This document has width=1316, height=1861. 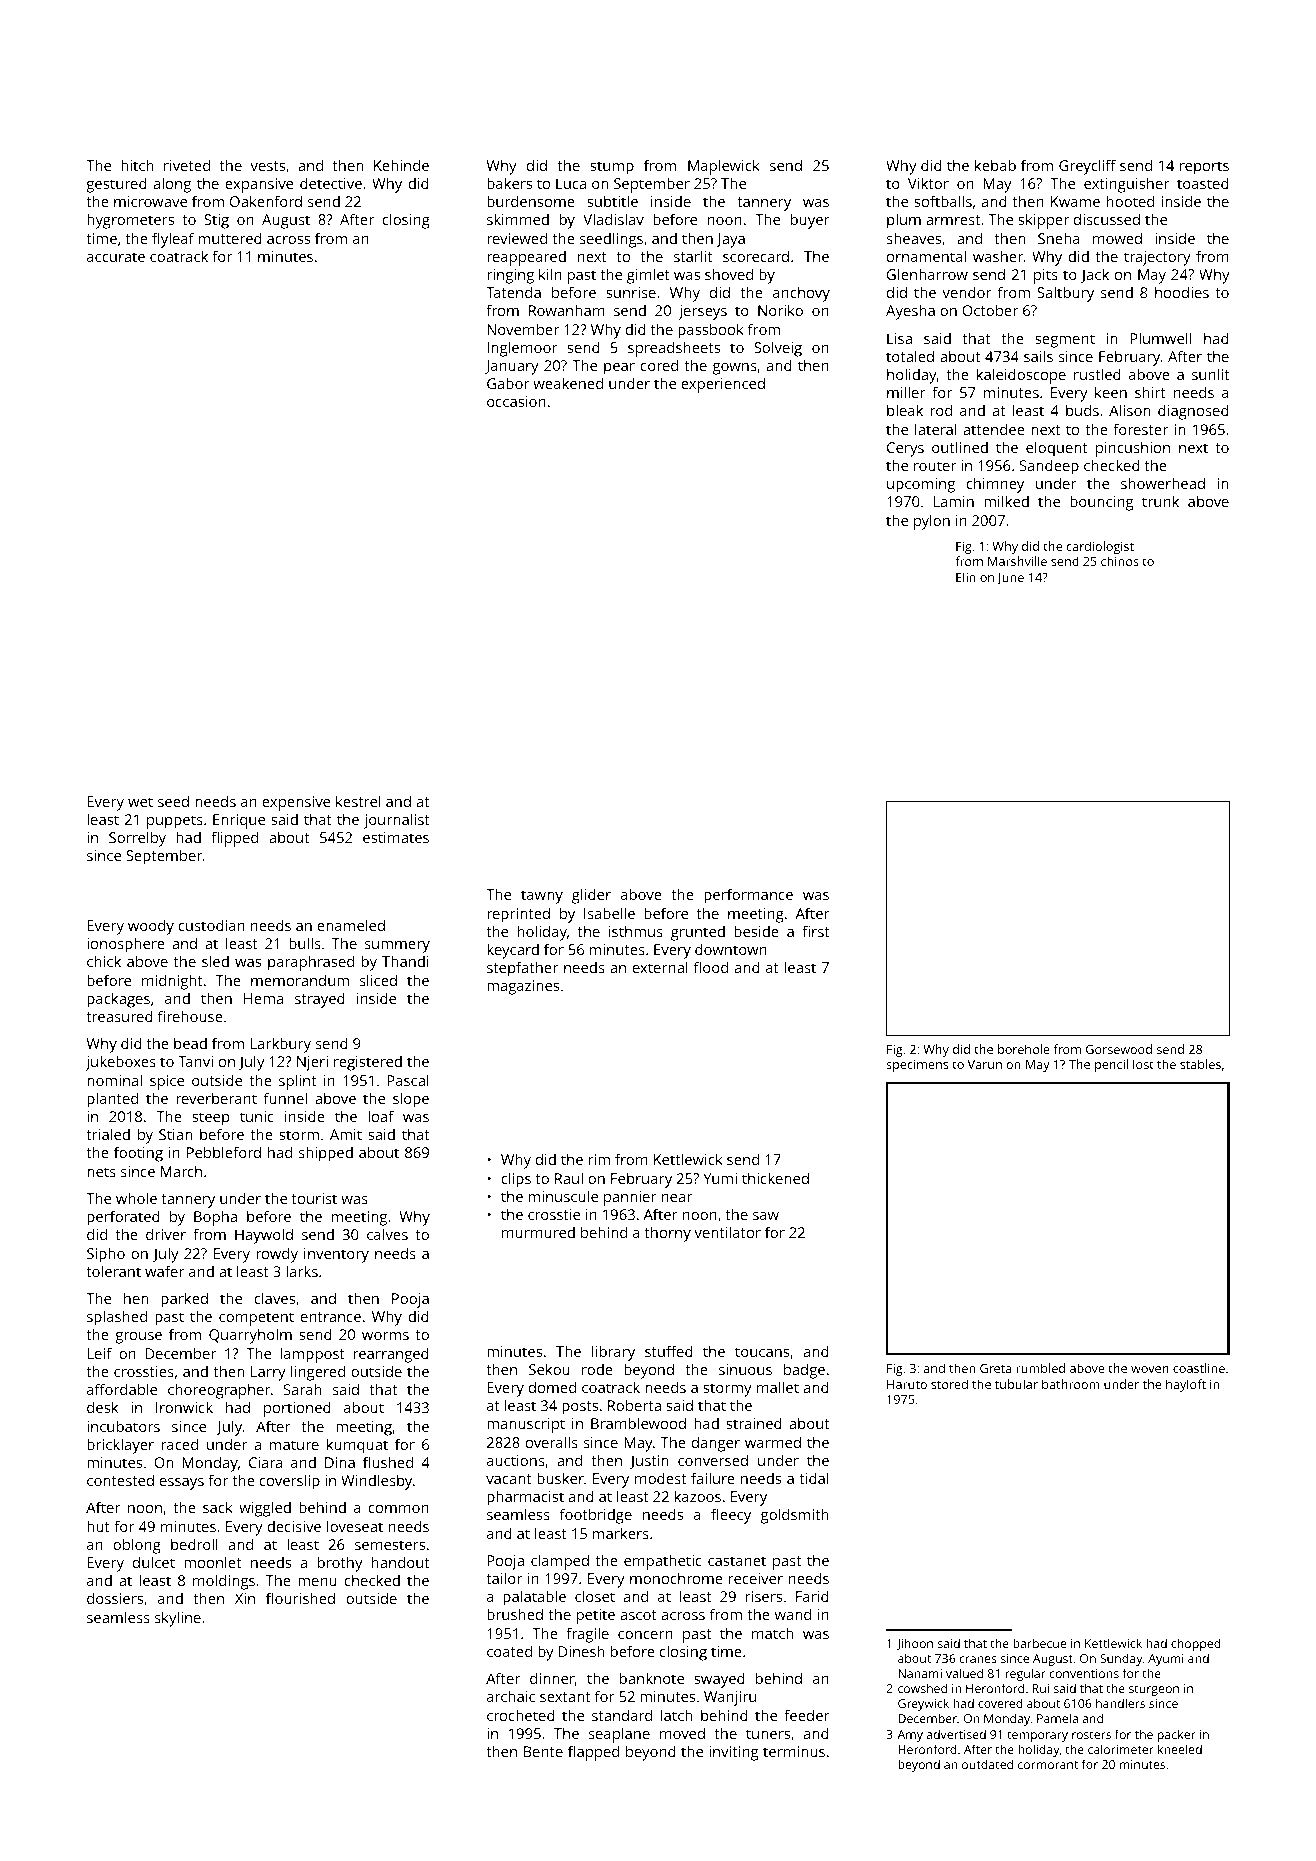 I want to click on performance, so click(x=748, y=896).
